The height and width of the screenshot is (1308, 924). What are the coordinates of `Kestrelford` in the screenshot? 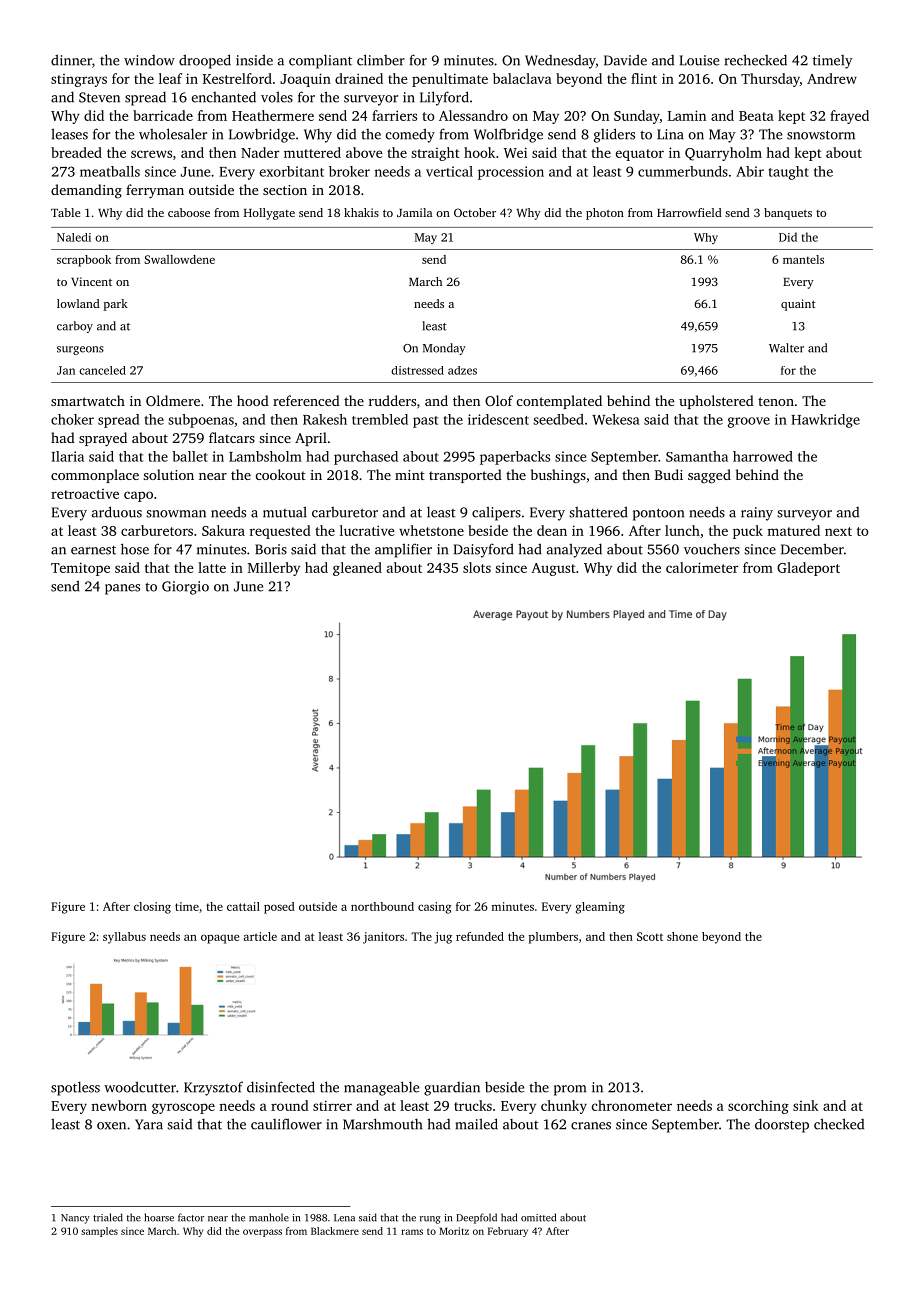 It's located at (237, 78).
